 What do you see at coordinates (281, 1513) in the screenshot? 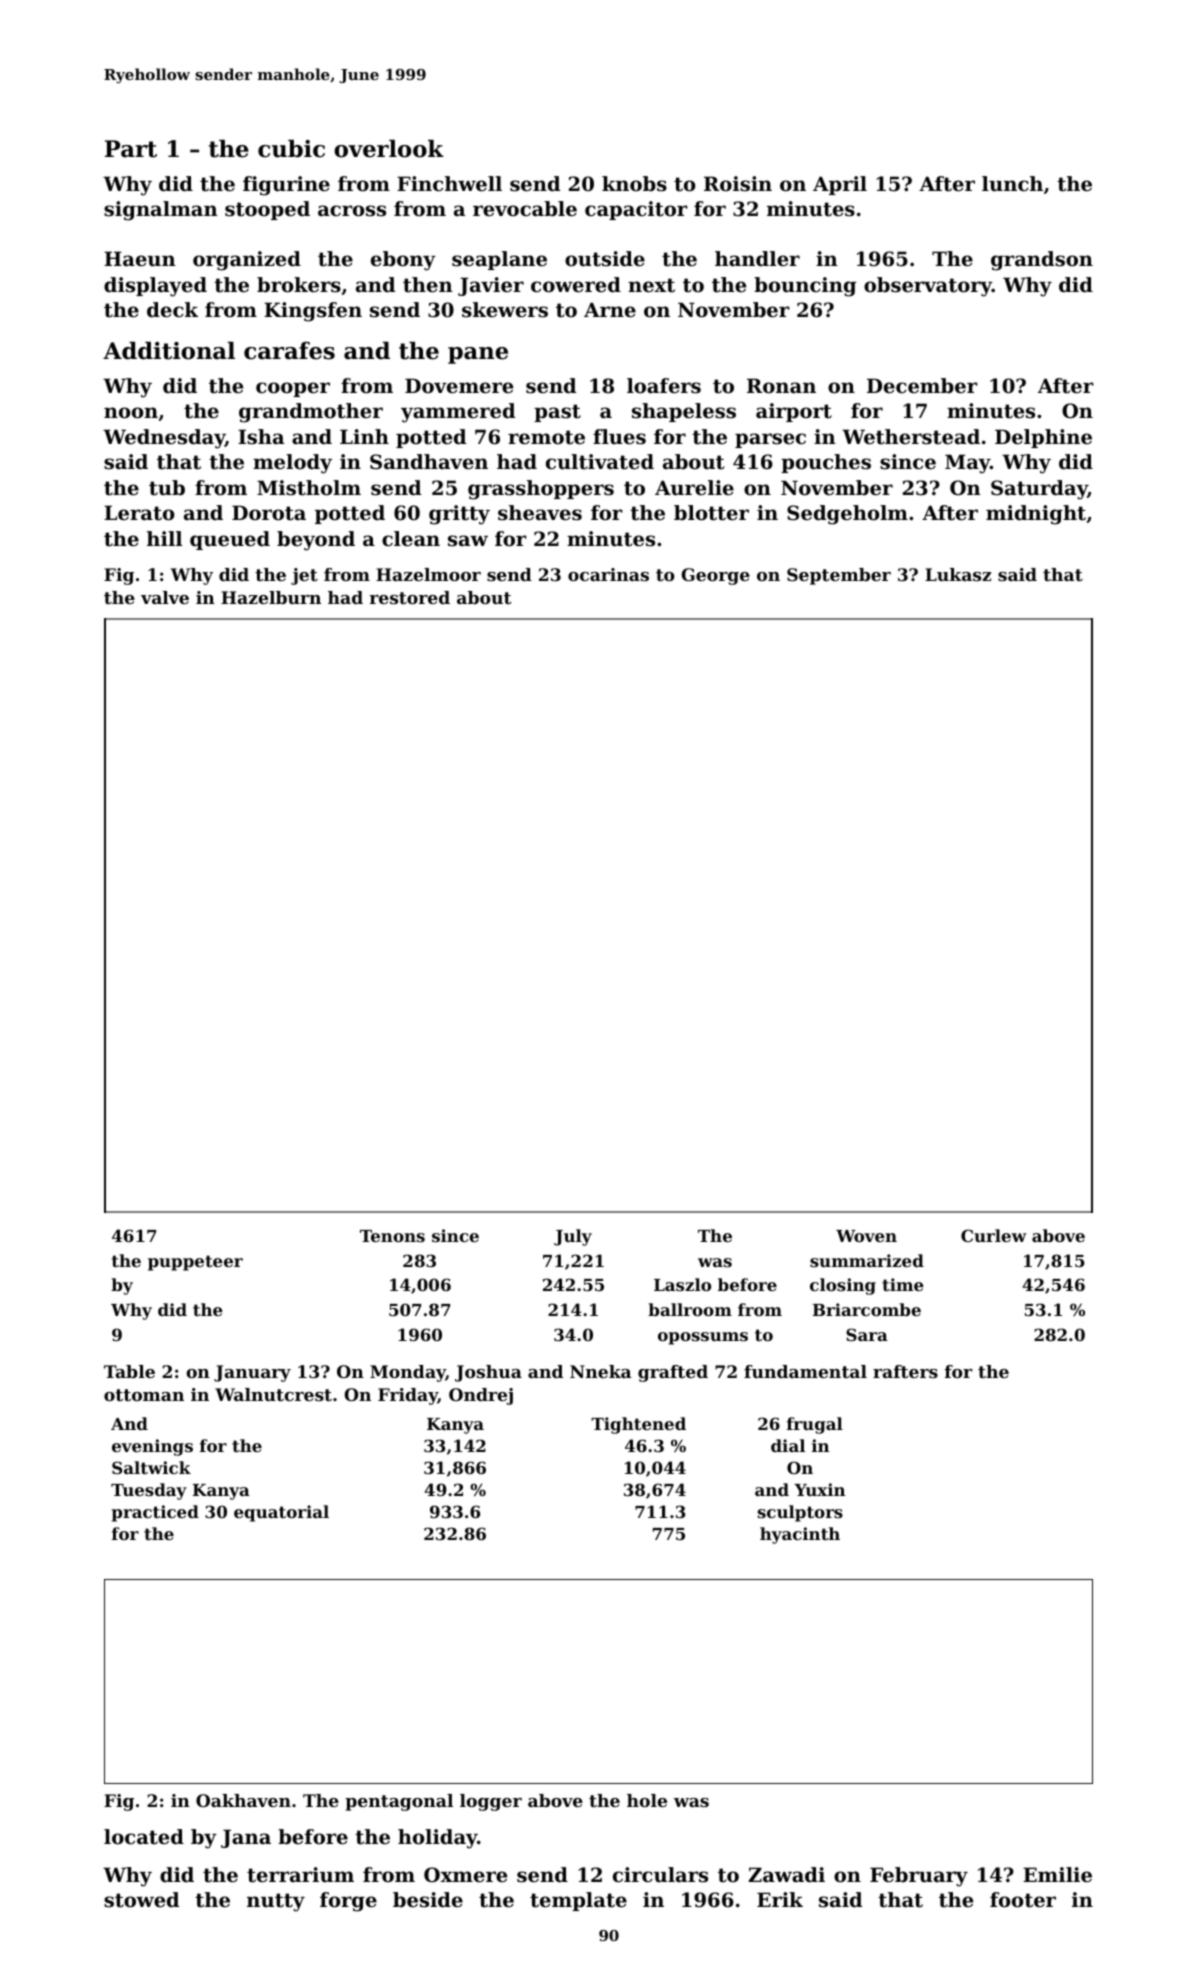
I see `equatorial` at bounding box center [281, 1513].
